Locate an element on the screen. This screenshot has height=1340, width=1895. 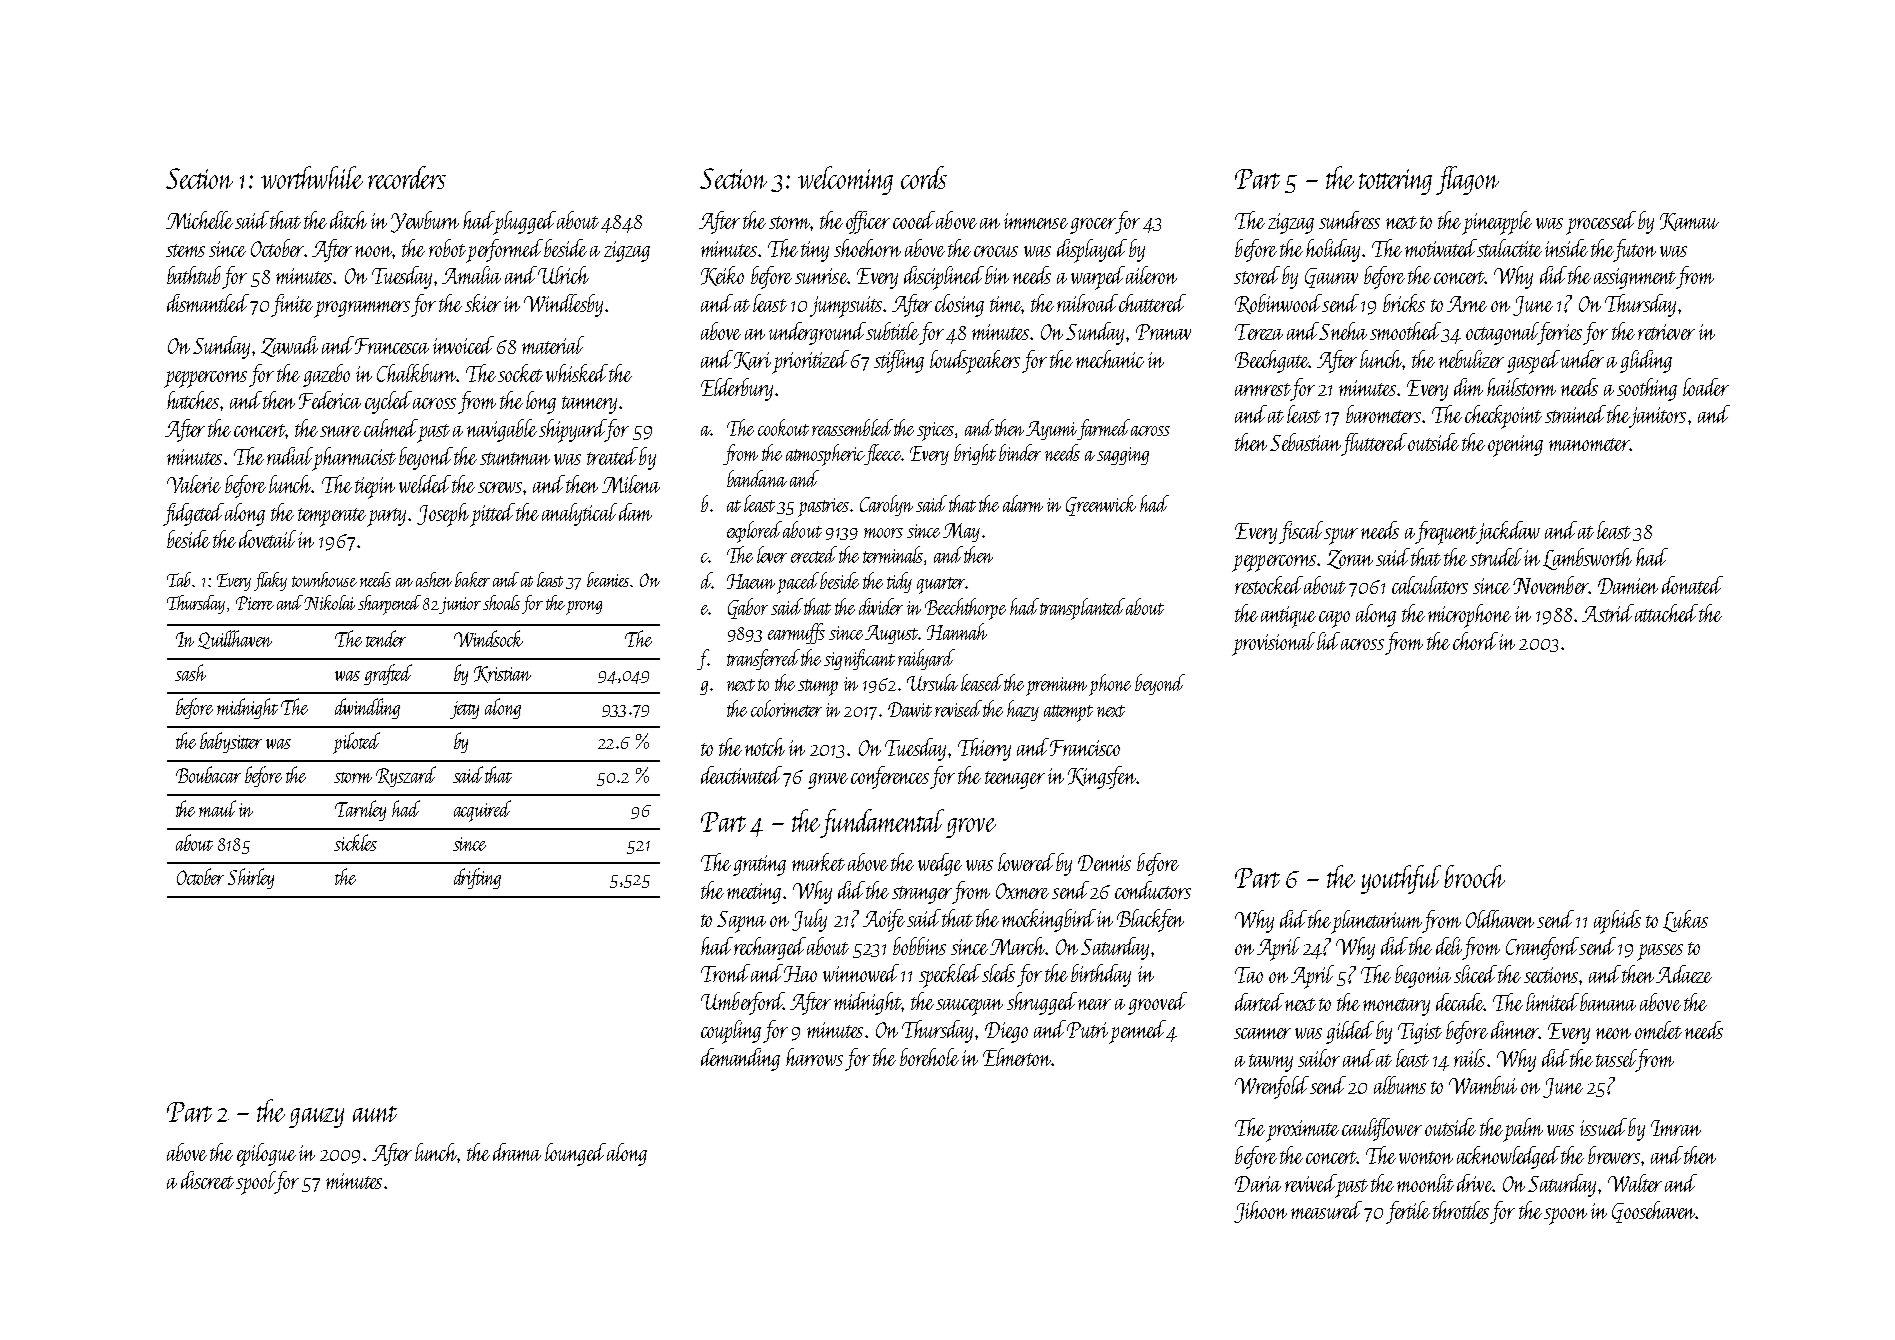
dovetail is located at coordinates (267, 539).
